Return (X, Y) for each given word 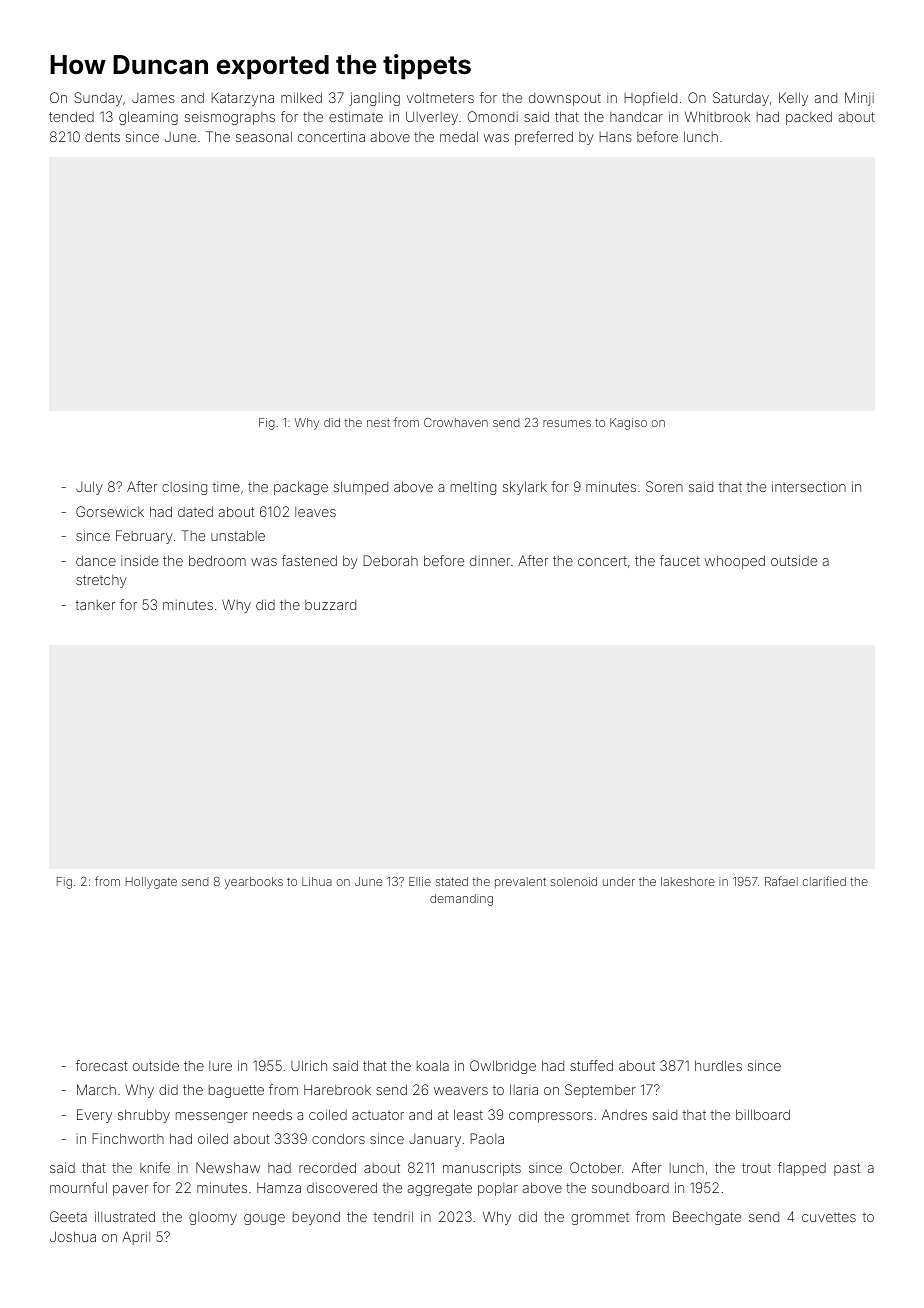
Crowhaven (456, 422)
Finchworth (128, 1138)
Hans (615, 137)
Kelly (793, 99)
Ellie (420, 881)
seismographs (230, 118)
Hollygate (151, 883)
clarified (824, 881)
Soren (664, 486)
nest (378, 423)
